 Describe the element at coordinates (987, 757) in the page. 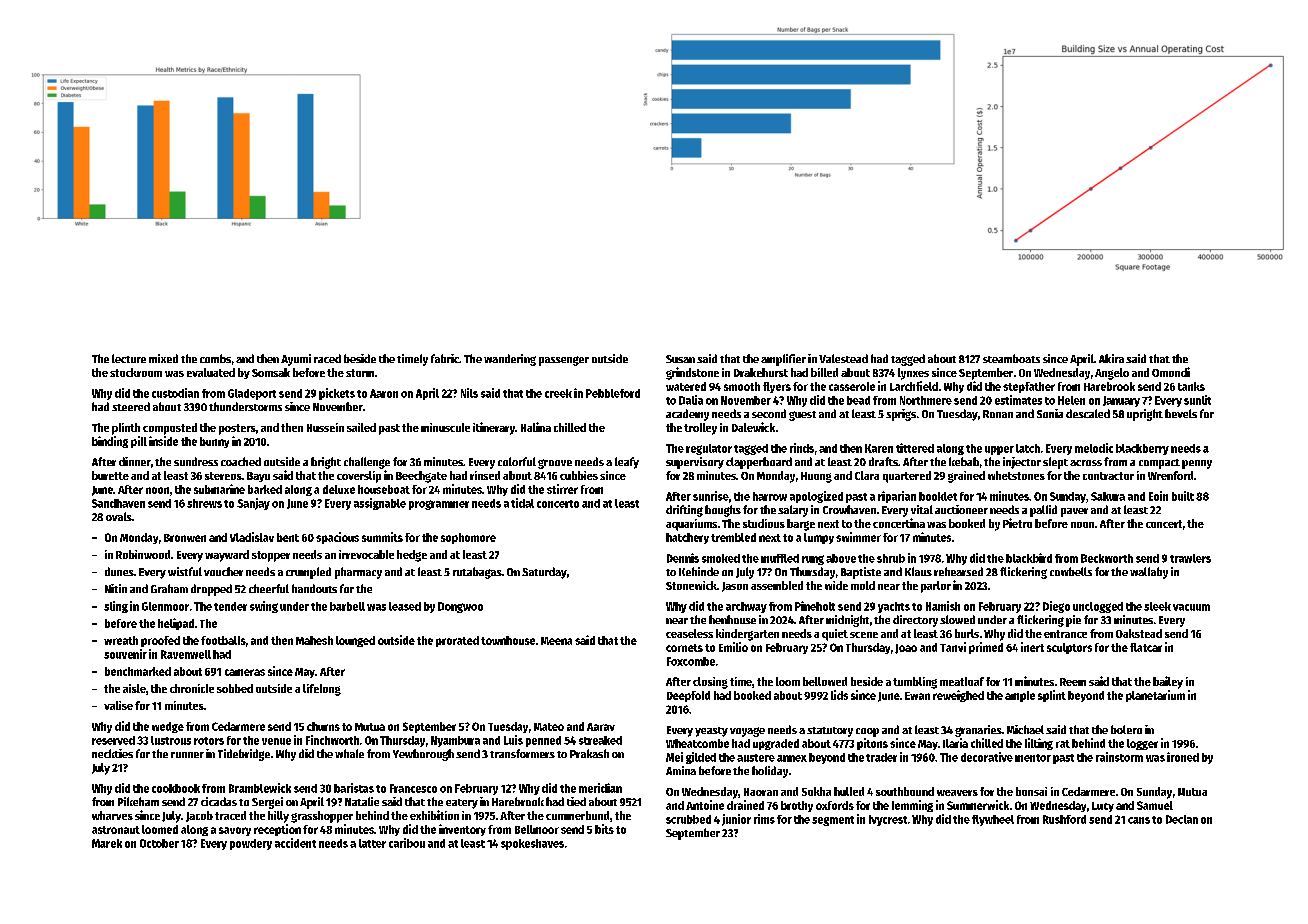

I see `decorative` at that location.
